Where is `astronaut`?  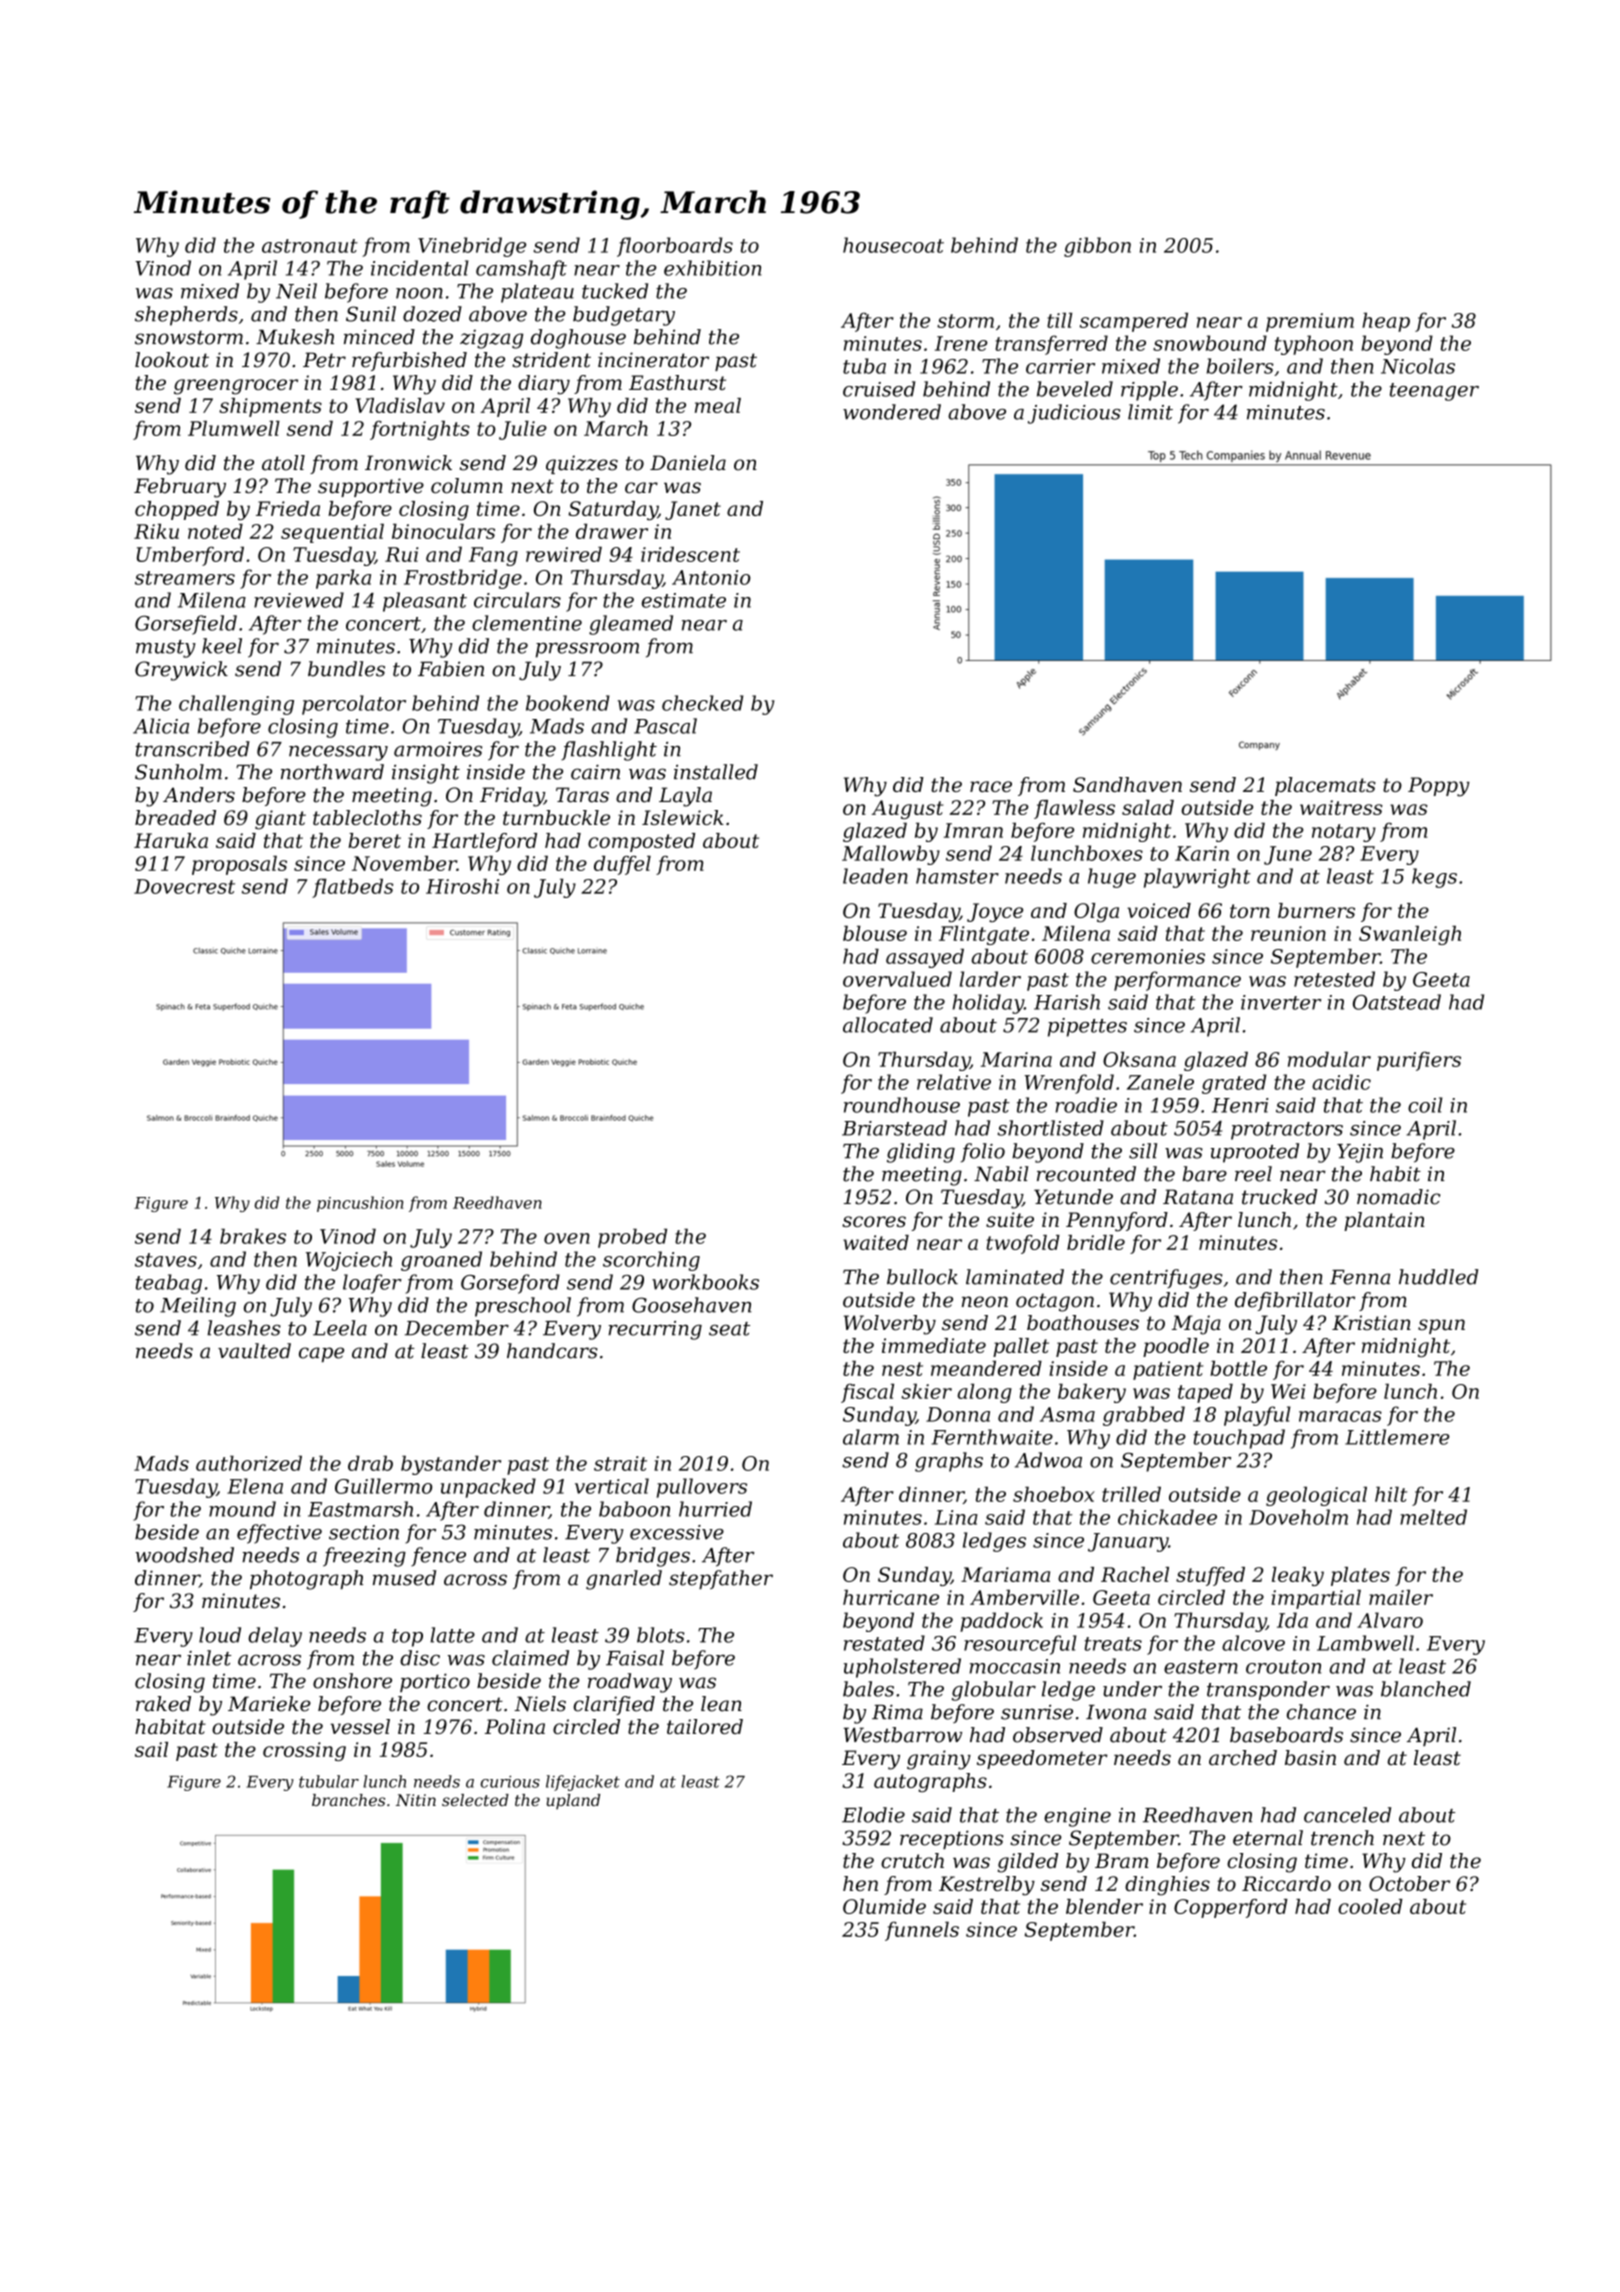 astronaut is located at coordinates (310, 246).
